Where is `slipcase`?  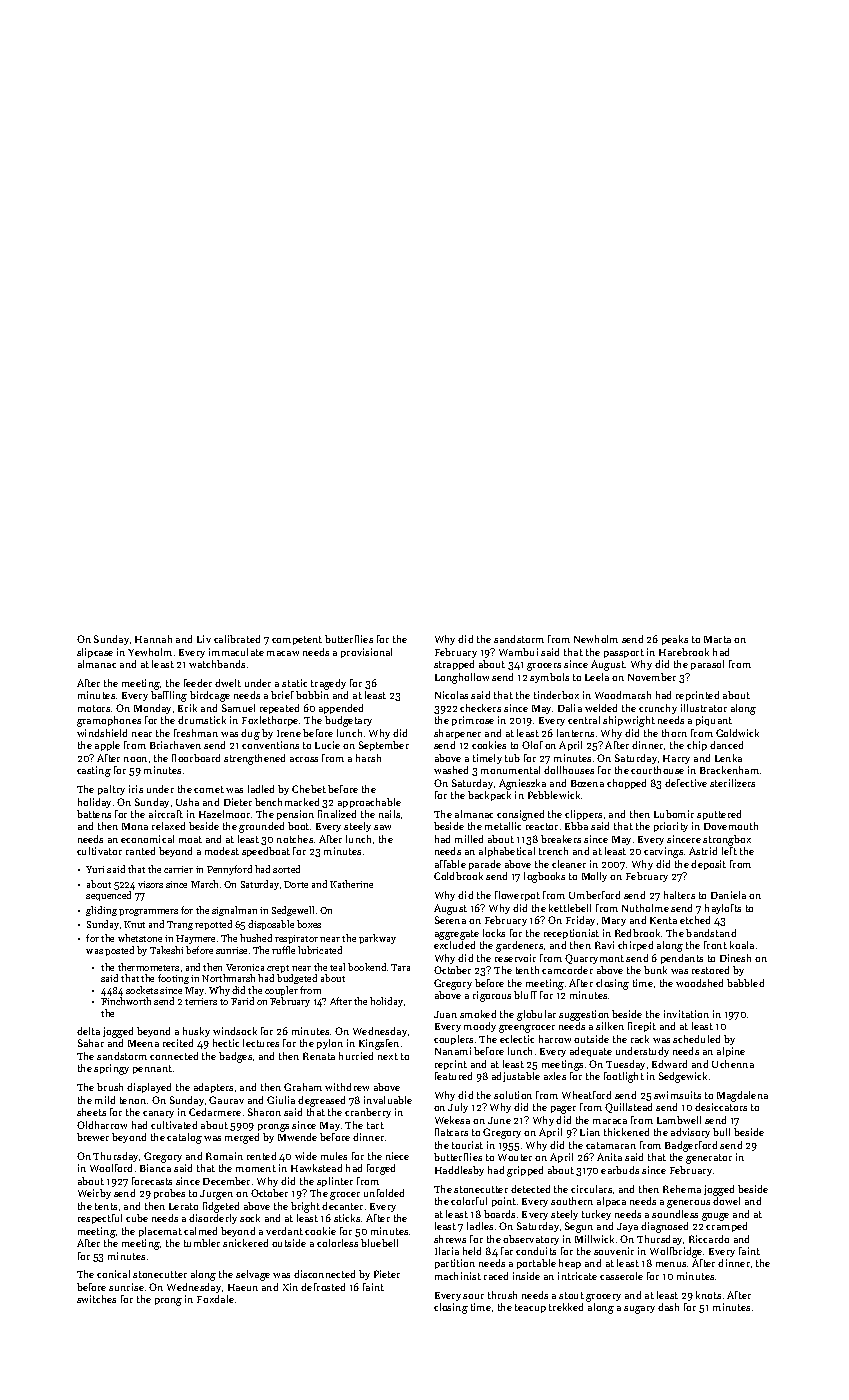 slipcase is located at coordinates (95, 653).
